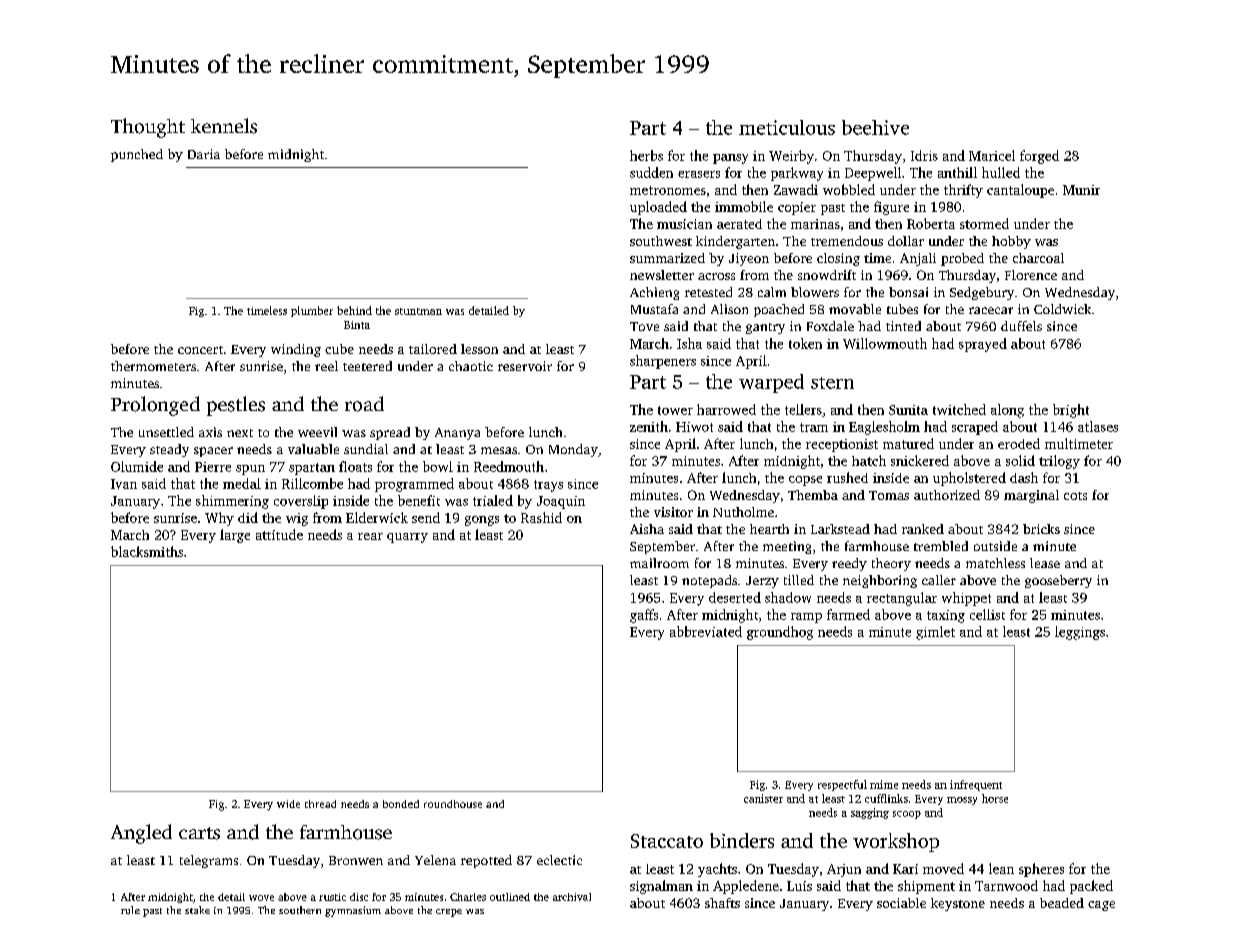 This screenshot has width=1233, height=952. Describe the element at coordinates (976, 785) in the screenshot. I see `infrequent` at that location.
